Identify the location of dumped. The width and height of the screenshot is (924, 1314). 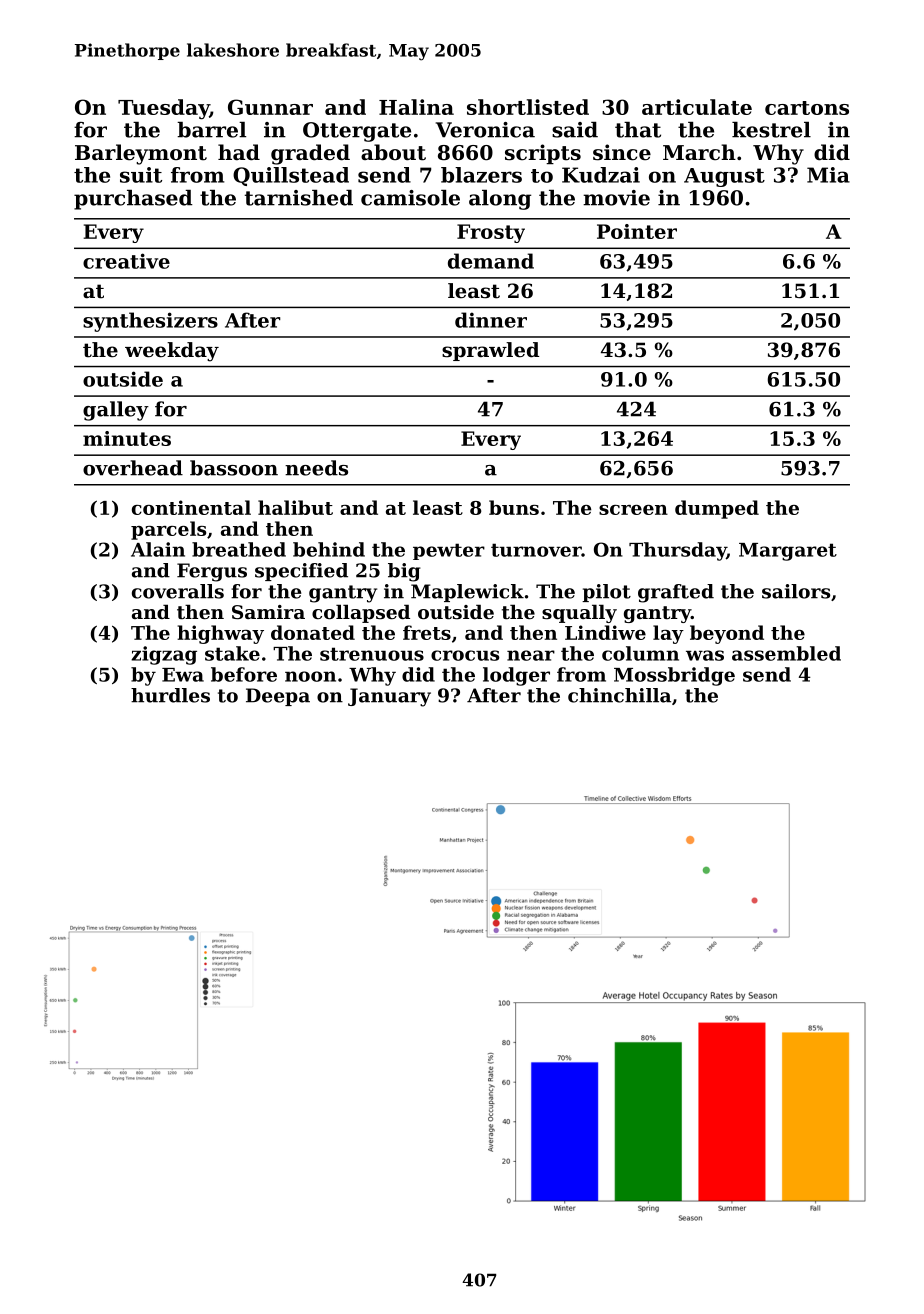
(717, 509).
